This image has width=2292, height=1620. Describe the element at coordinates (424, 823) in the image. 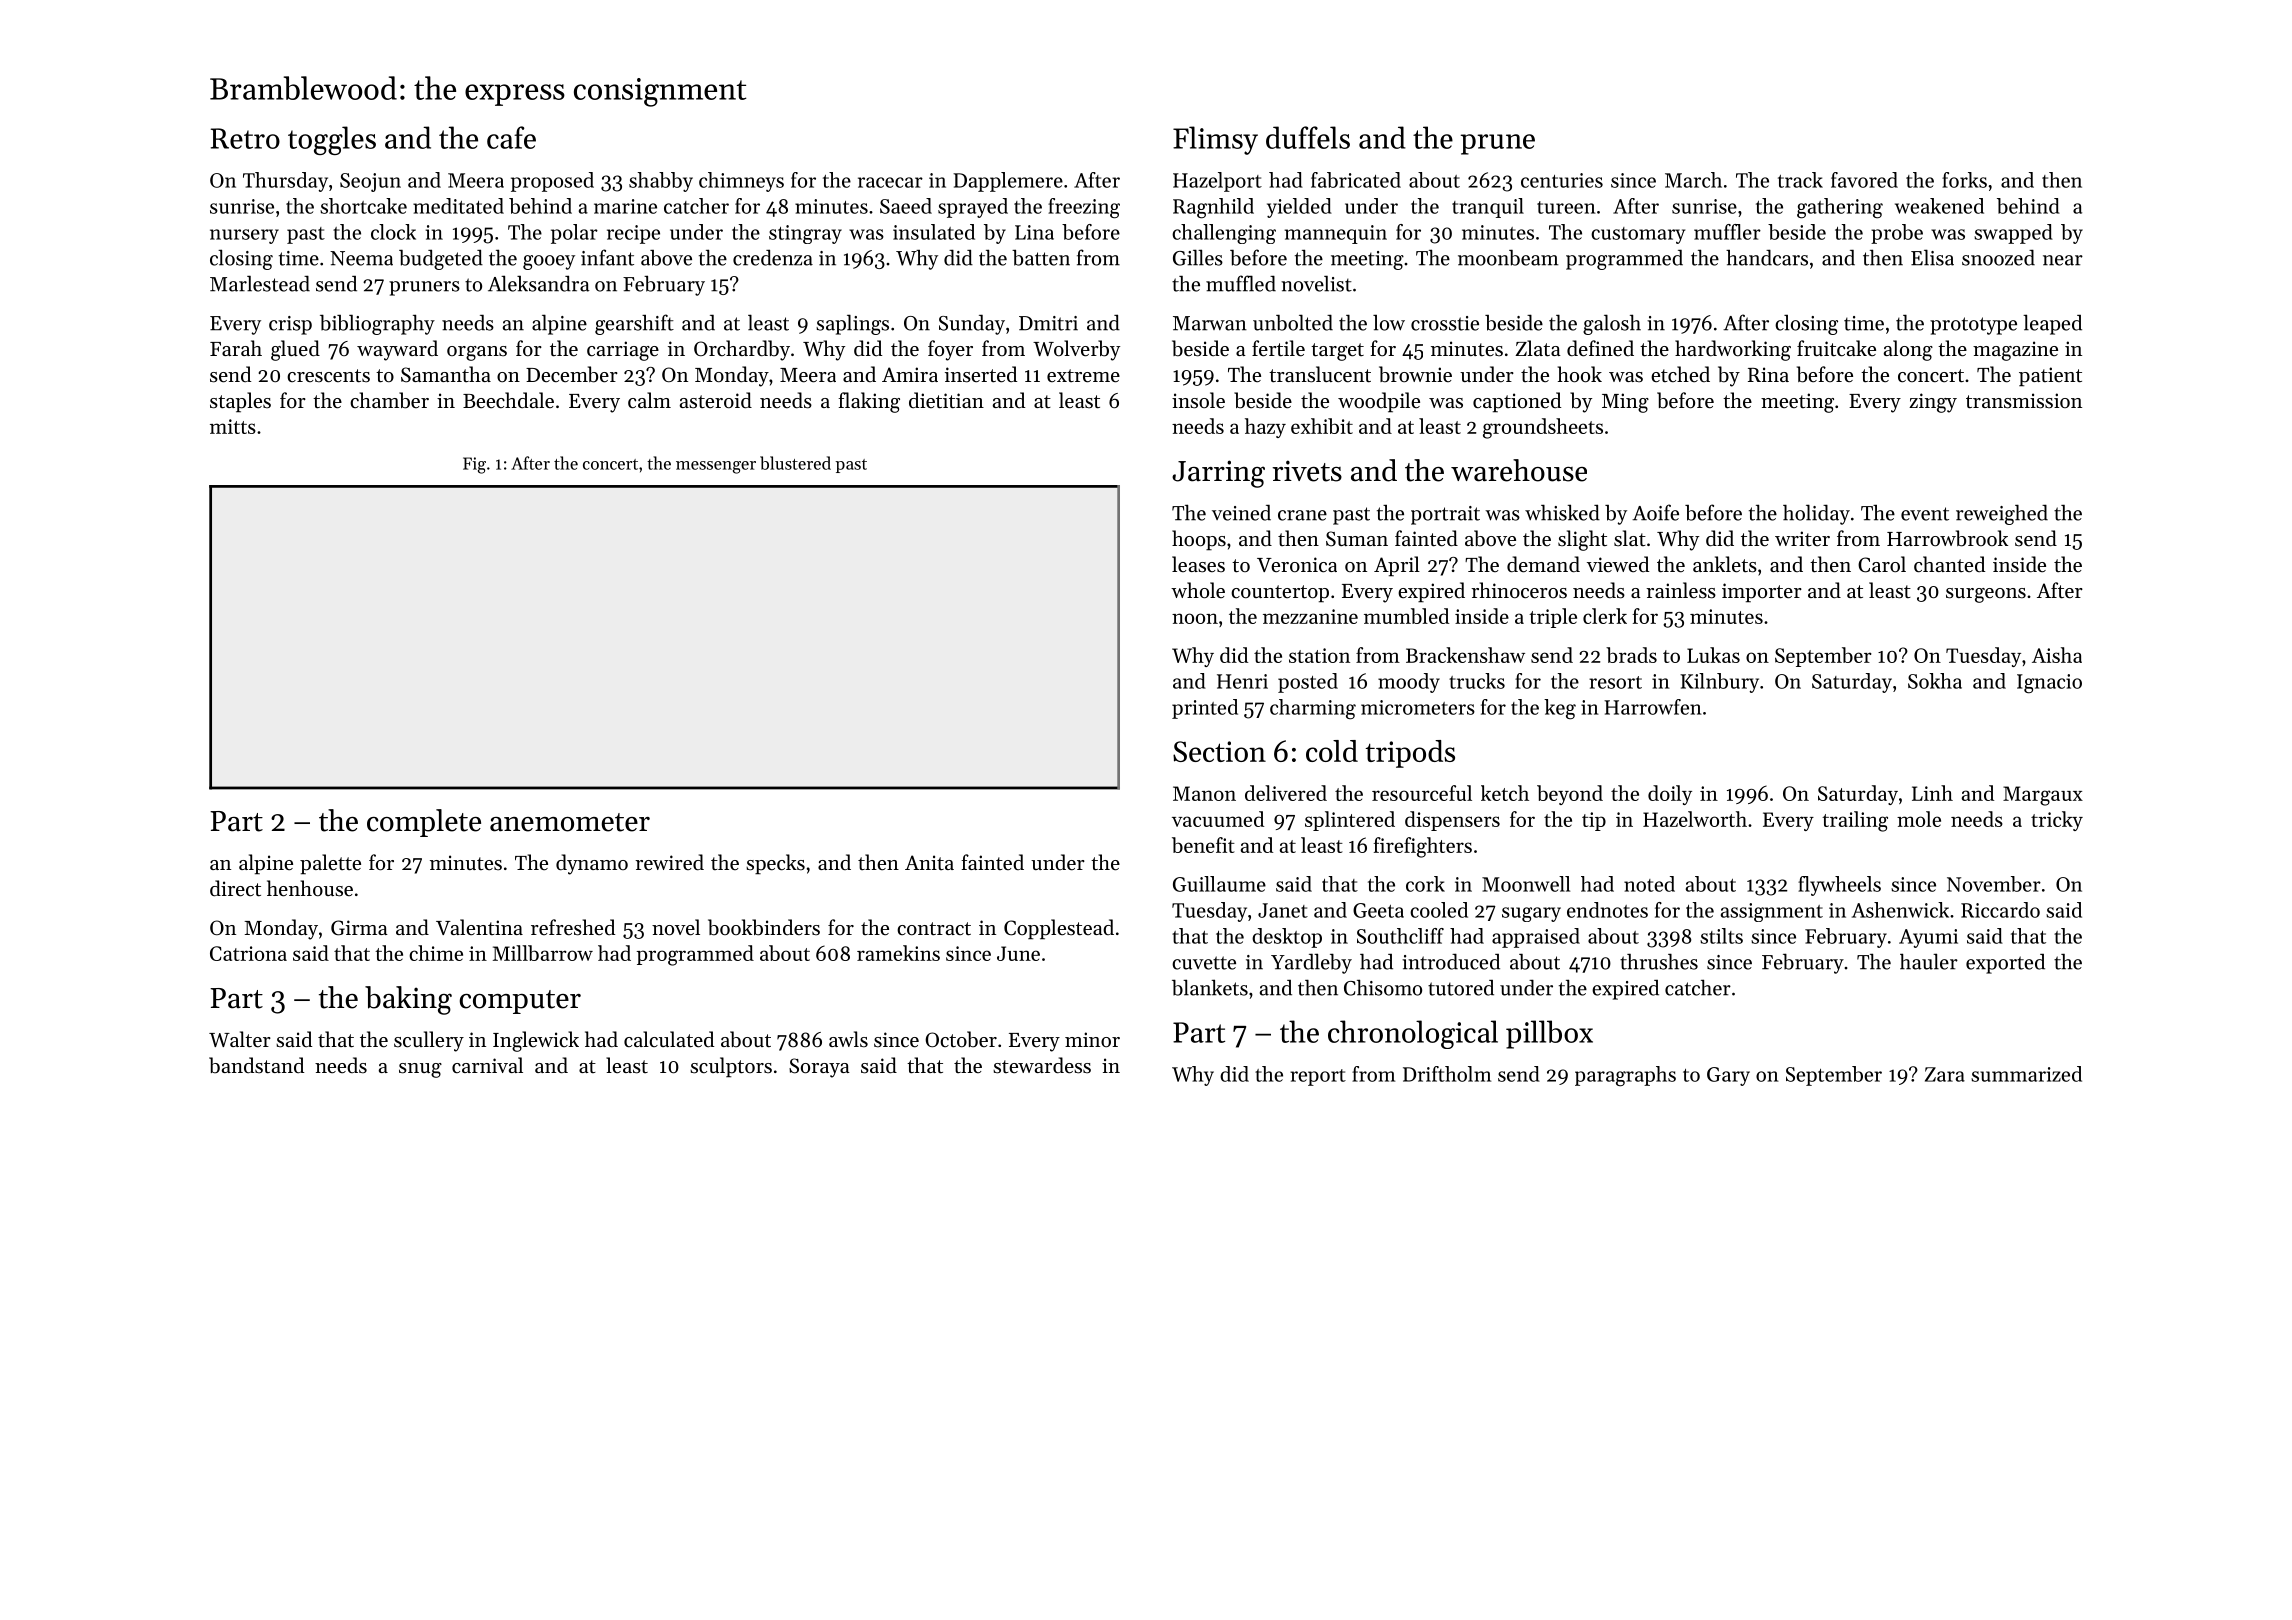

I see `complete` at that location.
